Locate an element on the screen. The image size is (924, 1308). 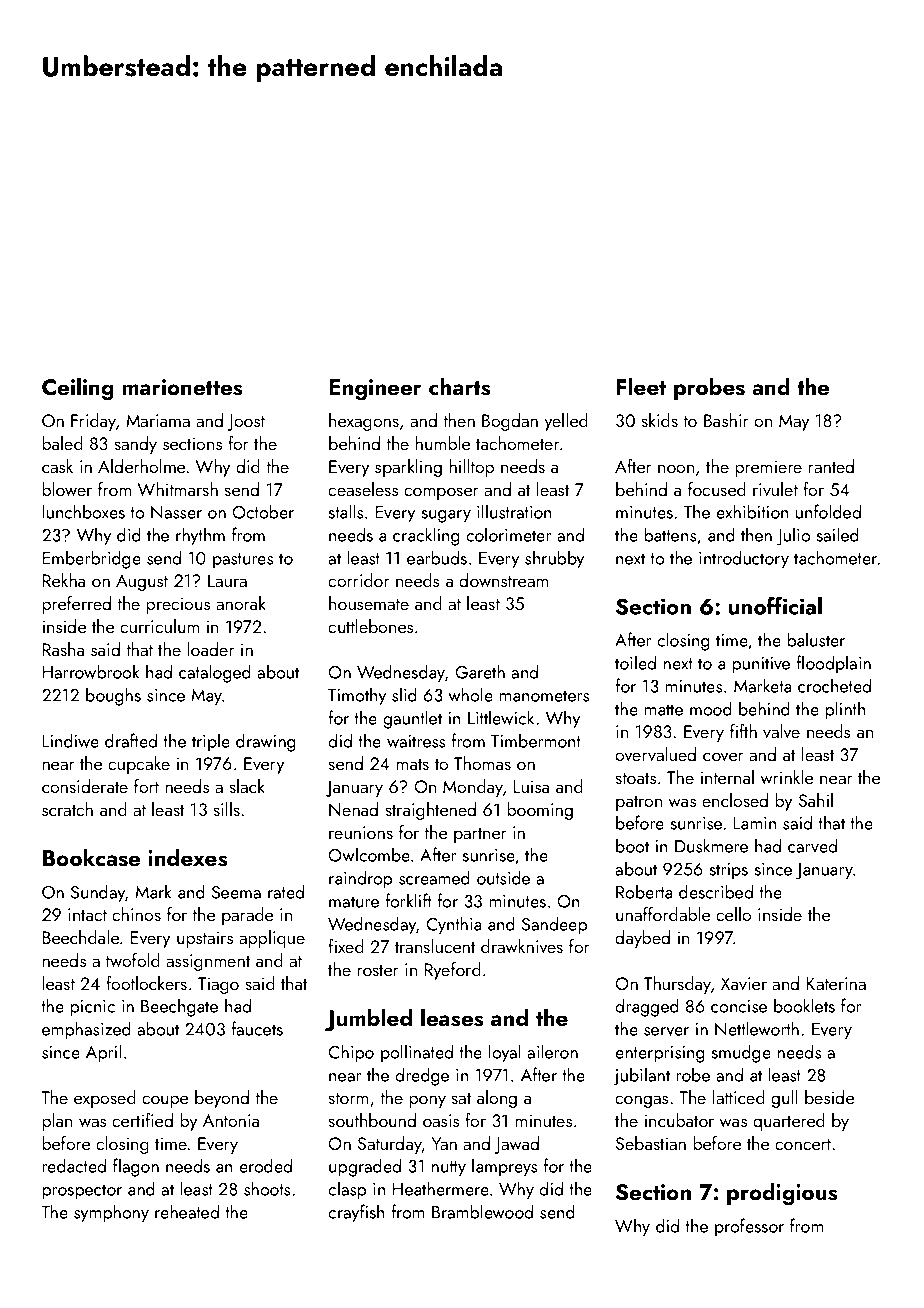
Antonia is located at coordinates (231, 1120).
